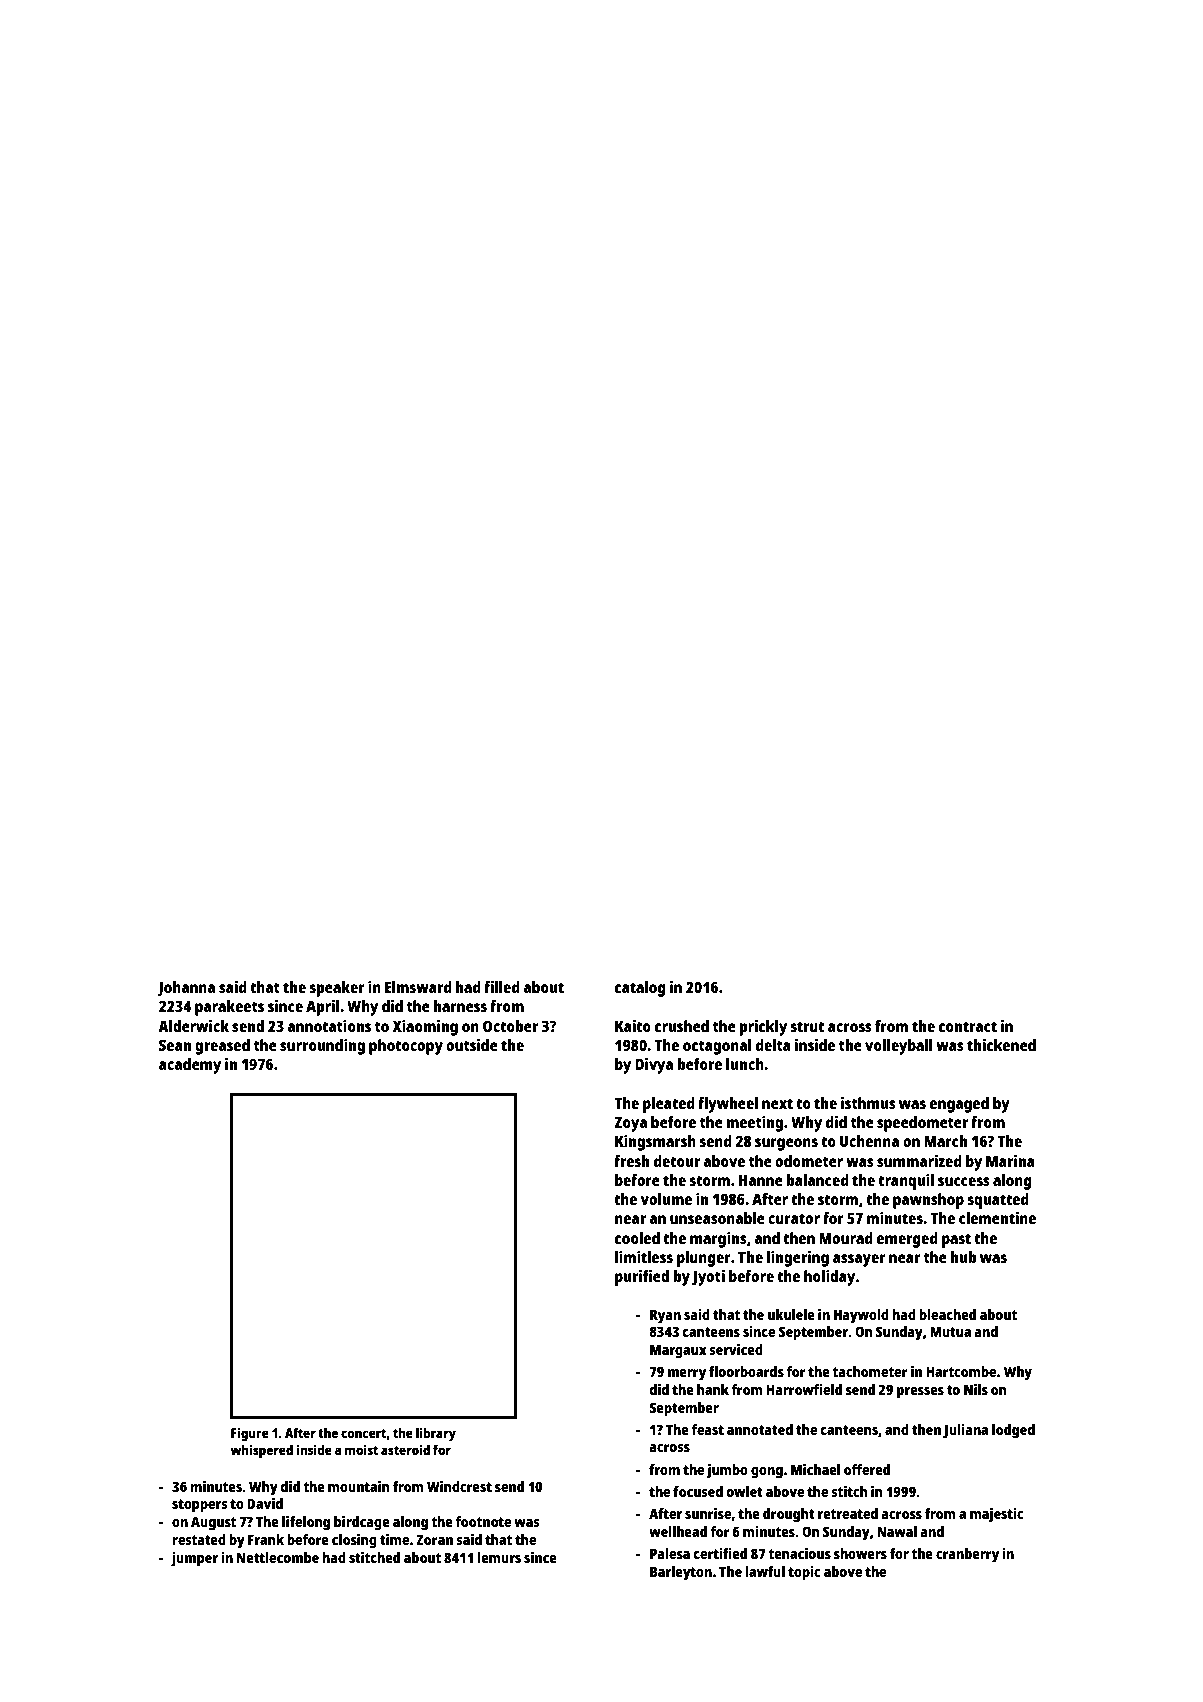  I want to click on Zoya, so click(630, 1124).
